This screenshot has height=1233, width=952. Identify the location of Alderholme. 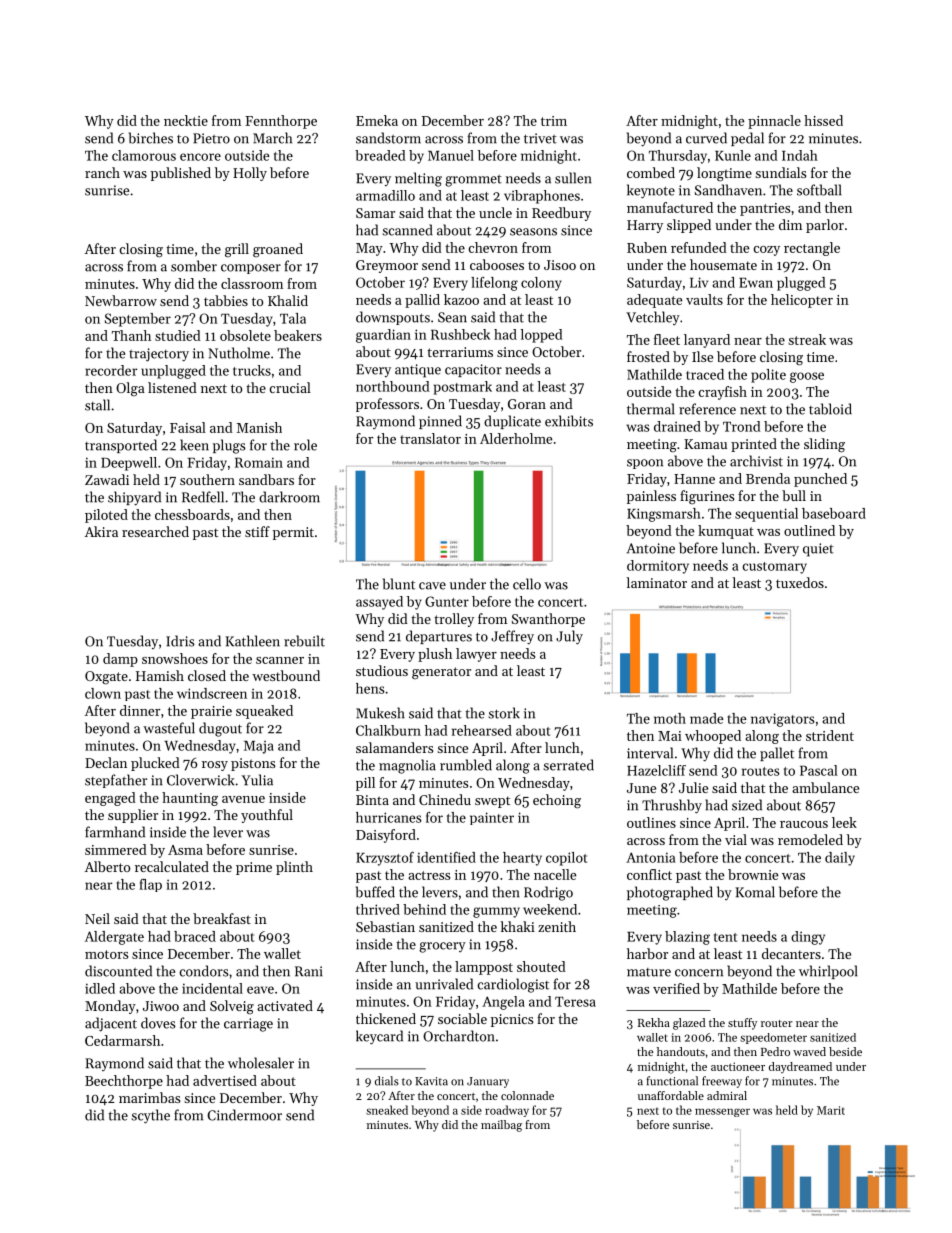
(516, 438).
